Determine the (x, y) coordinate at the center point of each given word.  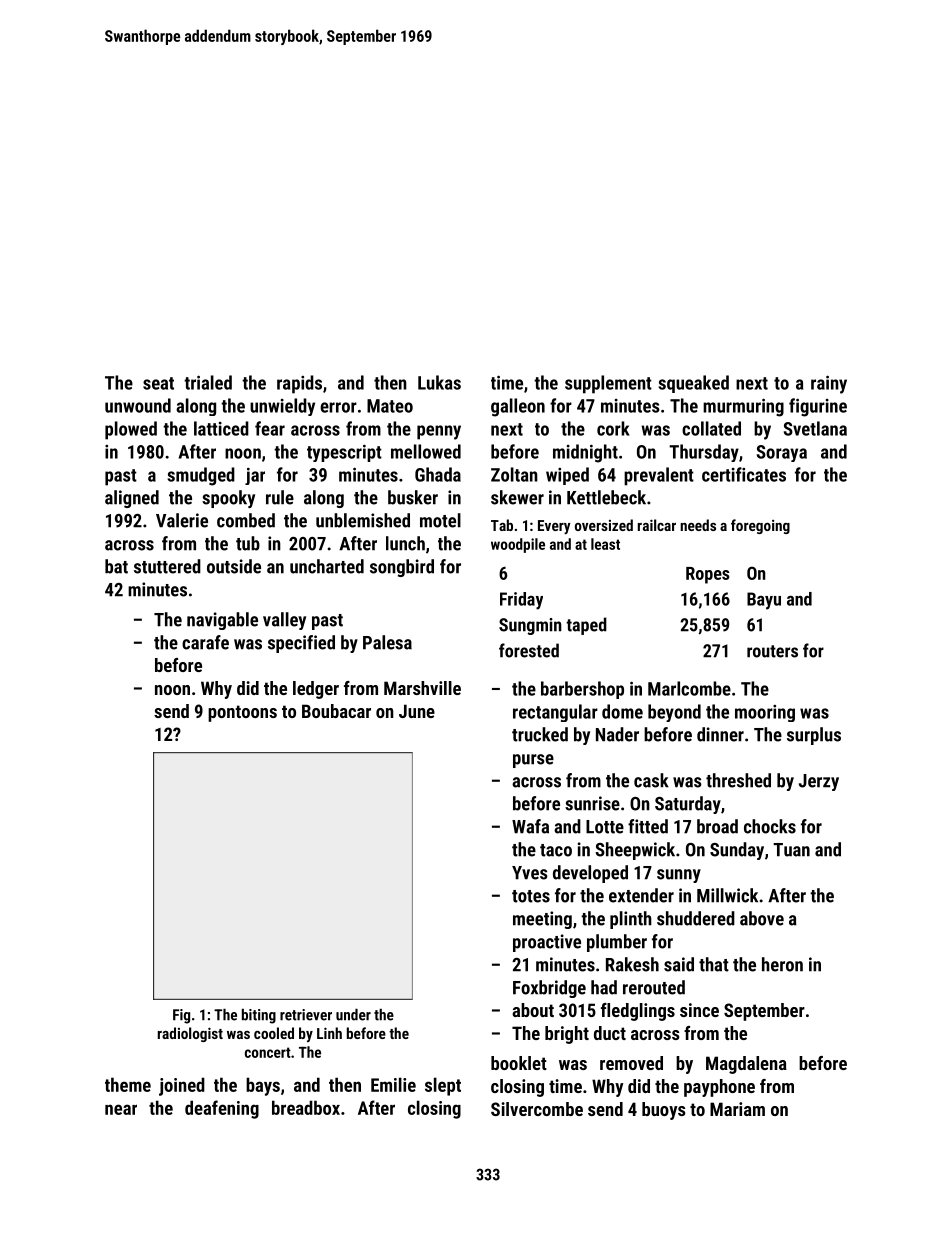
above (762, 918)
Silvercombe (537, 1109)
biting (259, 1016)
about (533, 1010)
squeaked (694, 384)
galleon (518, 407)
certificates (744, 474)
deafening (222, 1109)
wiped (567, 476)
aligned (132, 499)
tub (248, 543)
